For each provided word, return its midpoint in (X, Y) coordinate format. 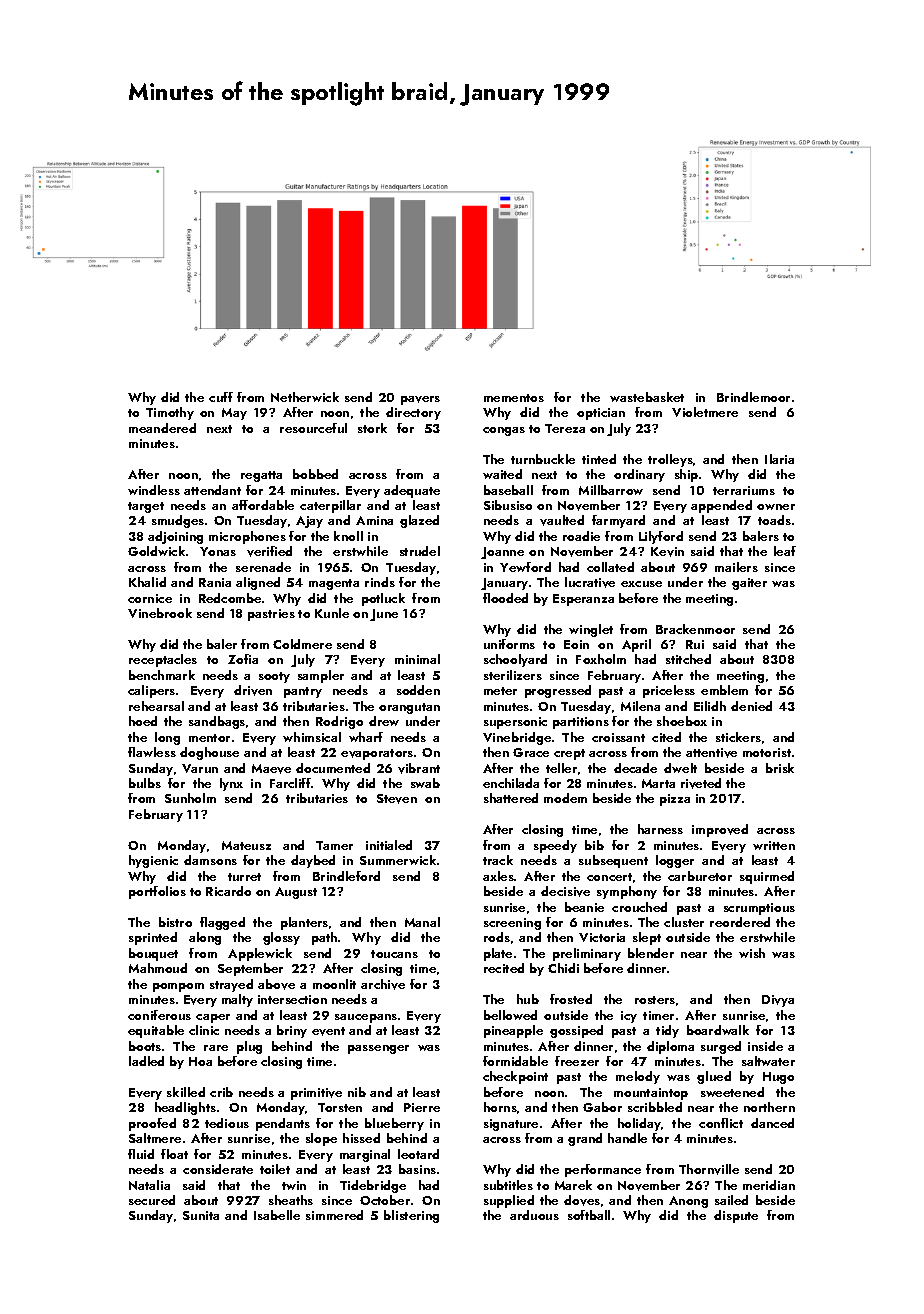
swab (425, 783)
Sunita (201, 1215)
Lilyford (661, 537)
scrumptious (759, 909)
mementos (514, 398)
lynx (231, 784)
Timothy (170, 413)
